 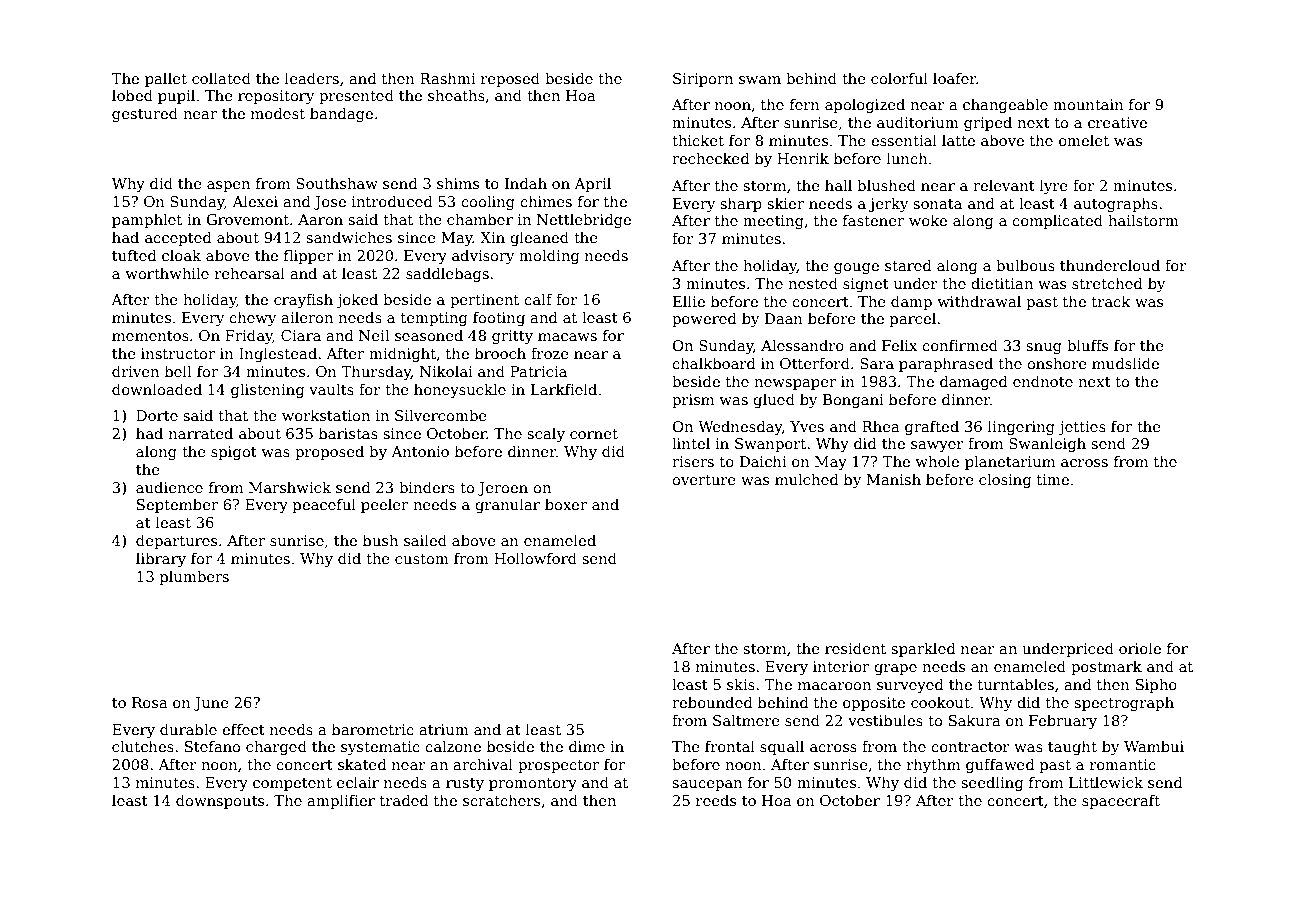 I want to click on creative, so click(x=1117, y=122).
